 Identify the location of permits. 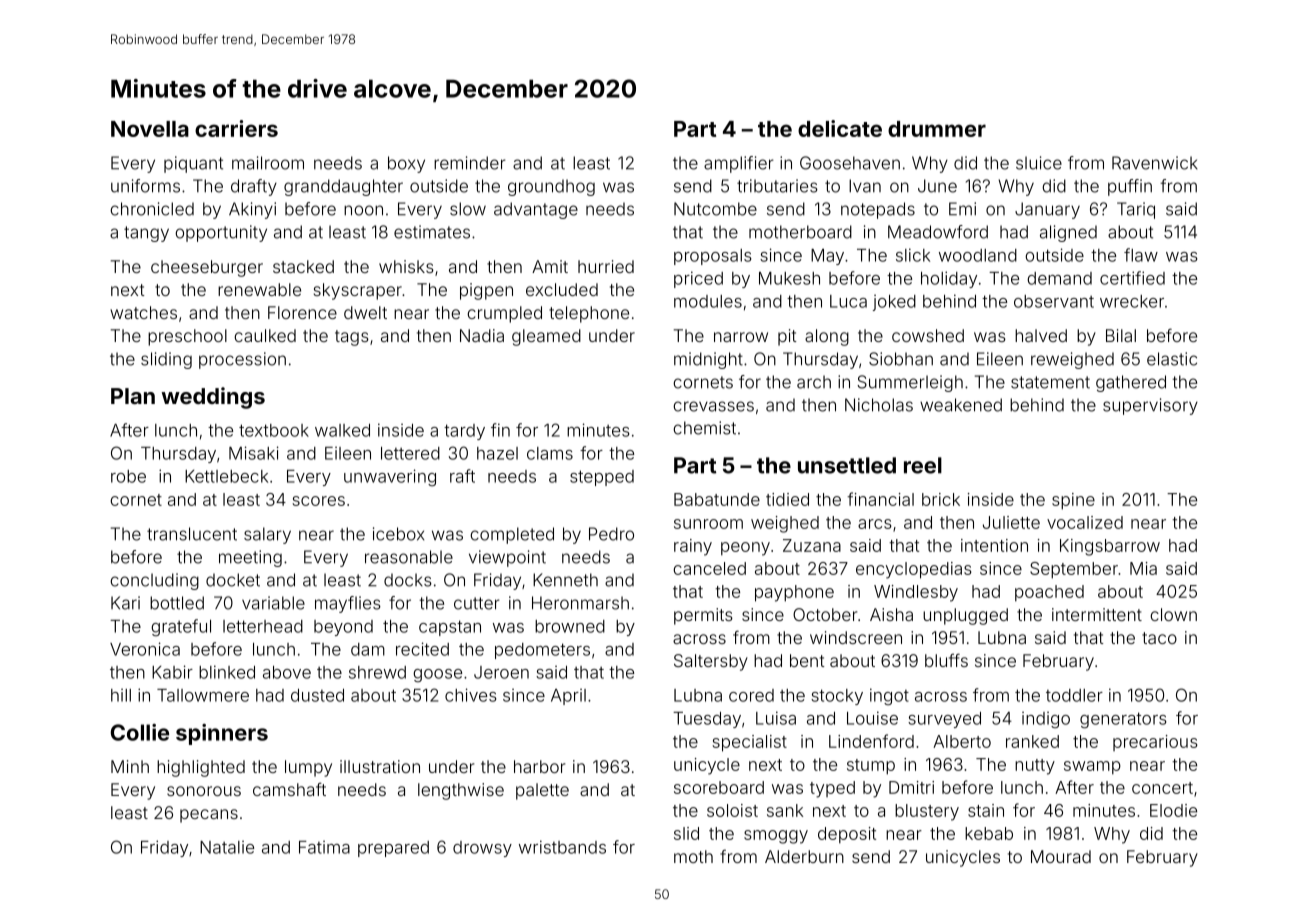
(703, 616).
